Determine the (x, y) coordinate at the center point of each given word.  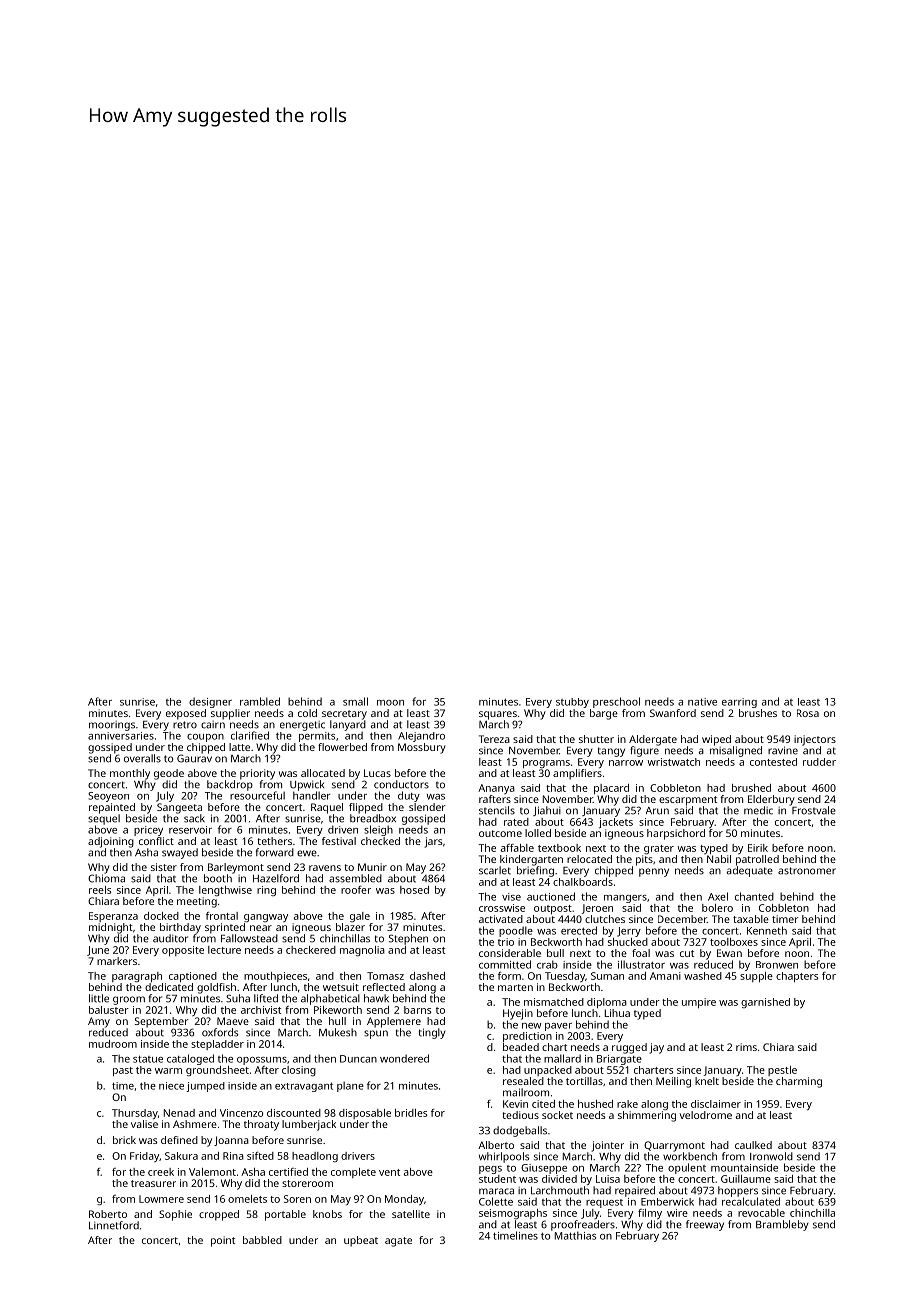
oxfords (220, 1032)
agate (398, 1242)
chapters (797, 977)
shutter (596, 739)
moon (390, 703)
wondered (404, 1058)
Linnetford (114, 1225)
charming (799, 1082)
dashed (427, 976)
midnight (111, 928)
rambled (260, 701)
